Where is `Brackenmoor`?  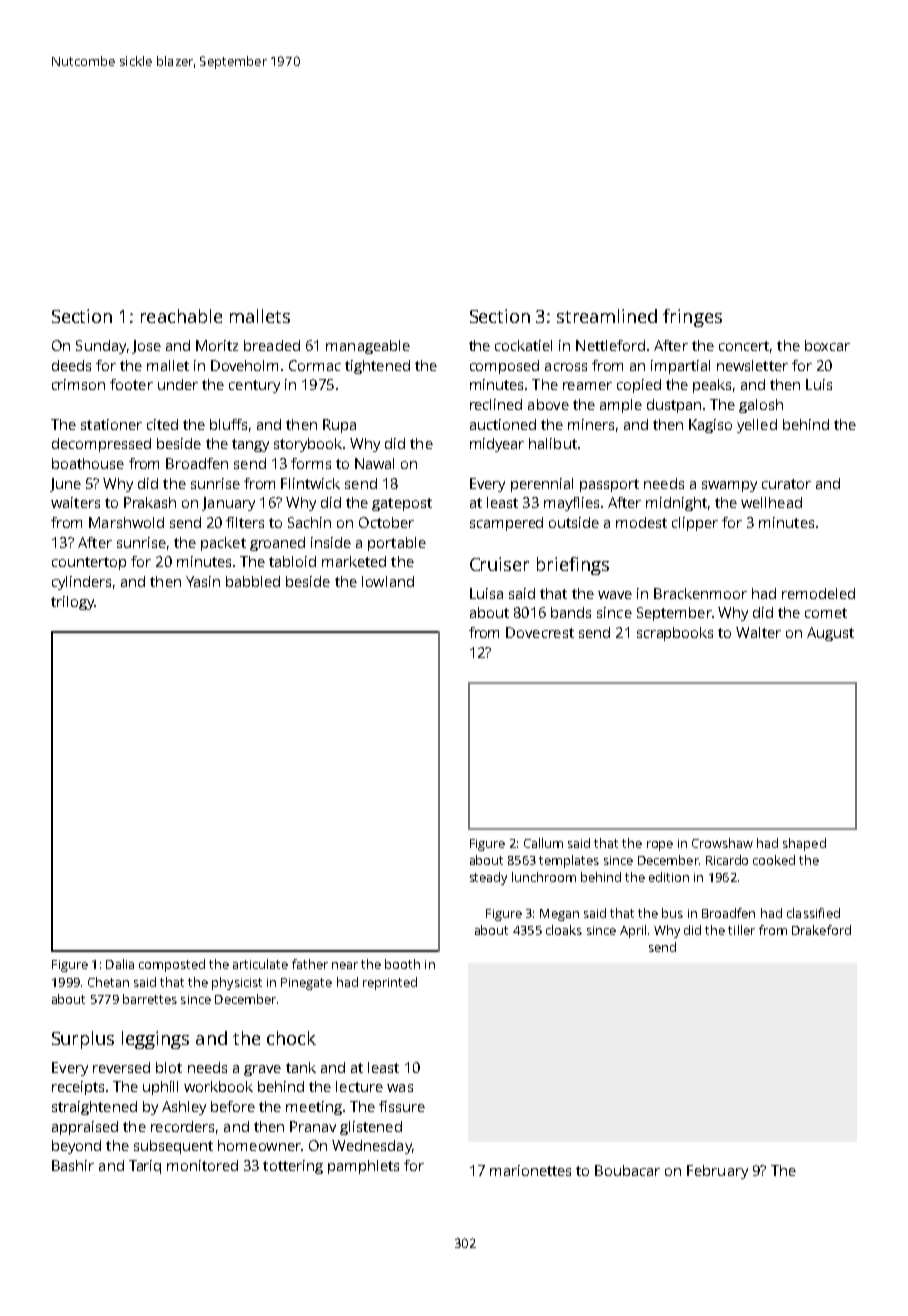
Brackenmoor is located at coordinates (700, 593).
